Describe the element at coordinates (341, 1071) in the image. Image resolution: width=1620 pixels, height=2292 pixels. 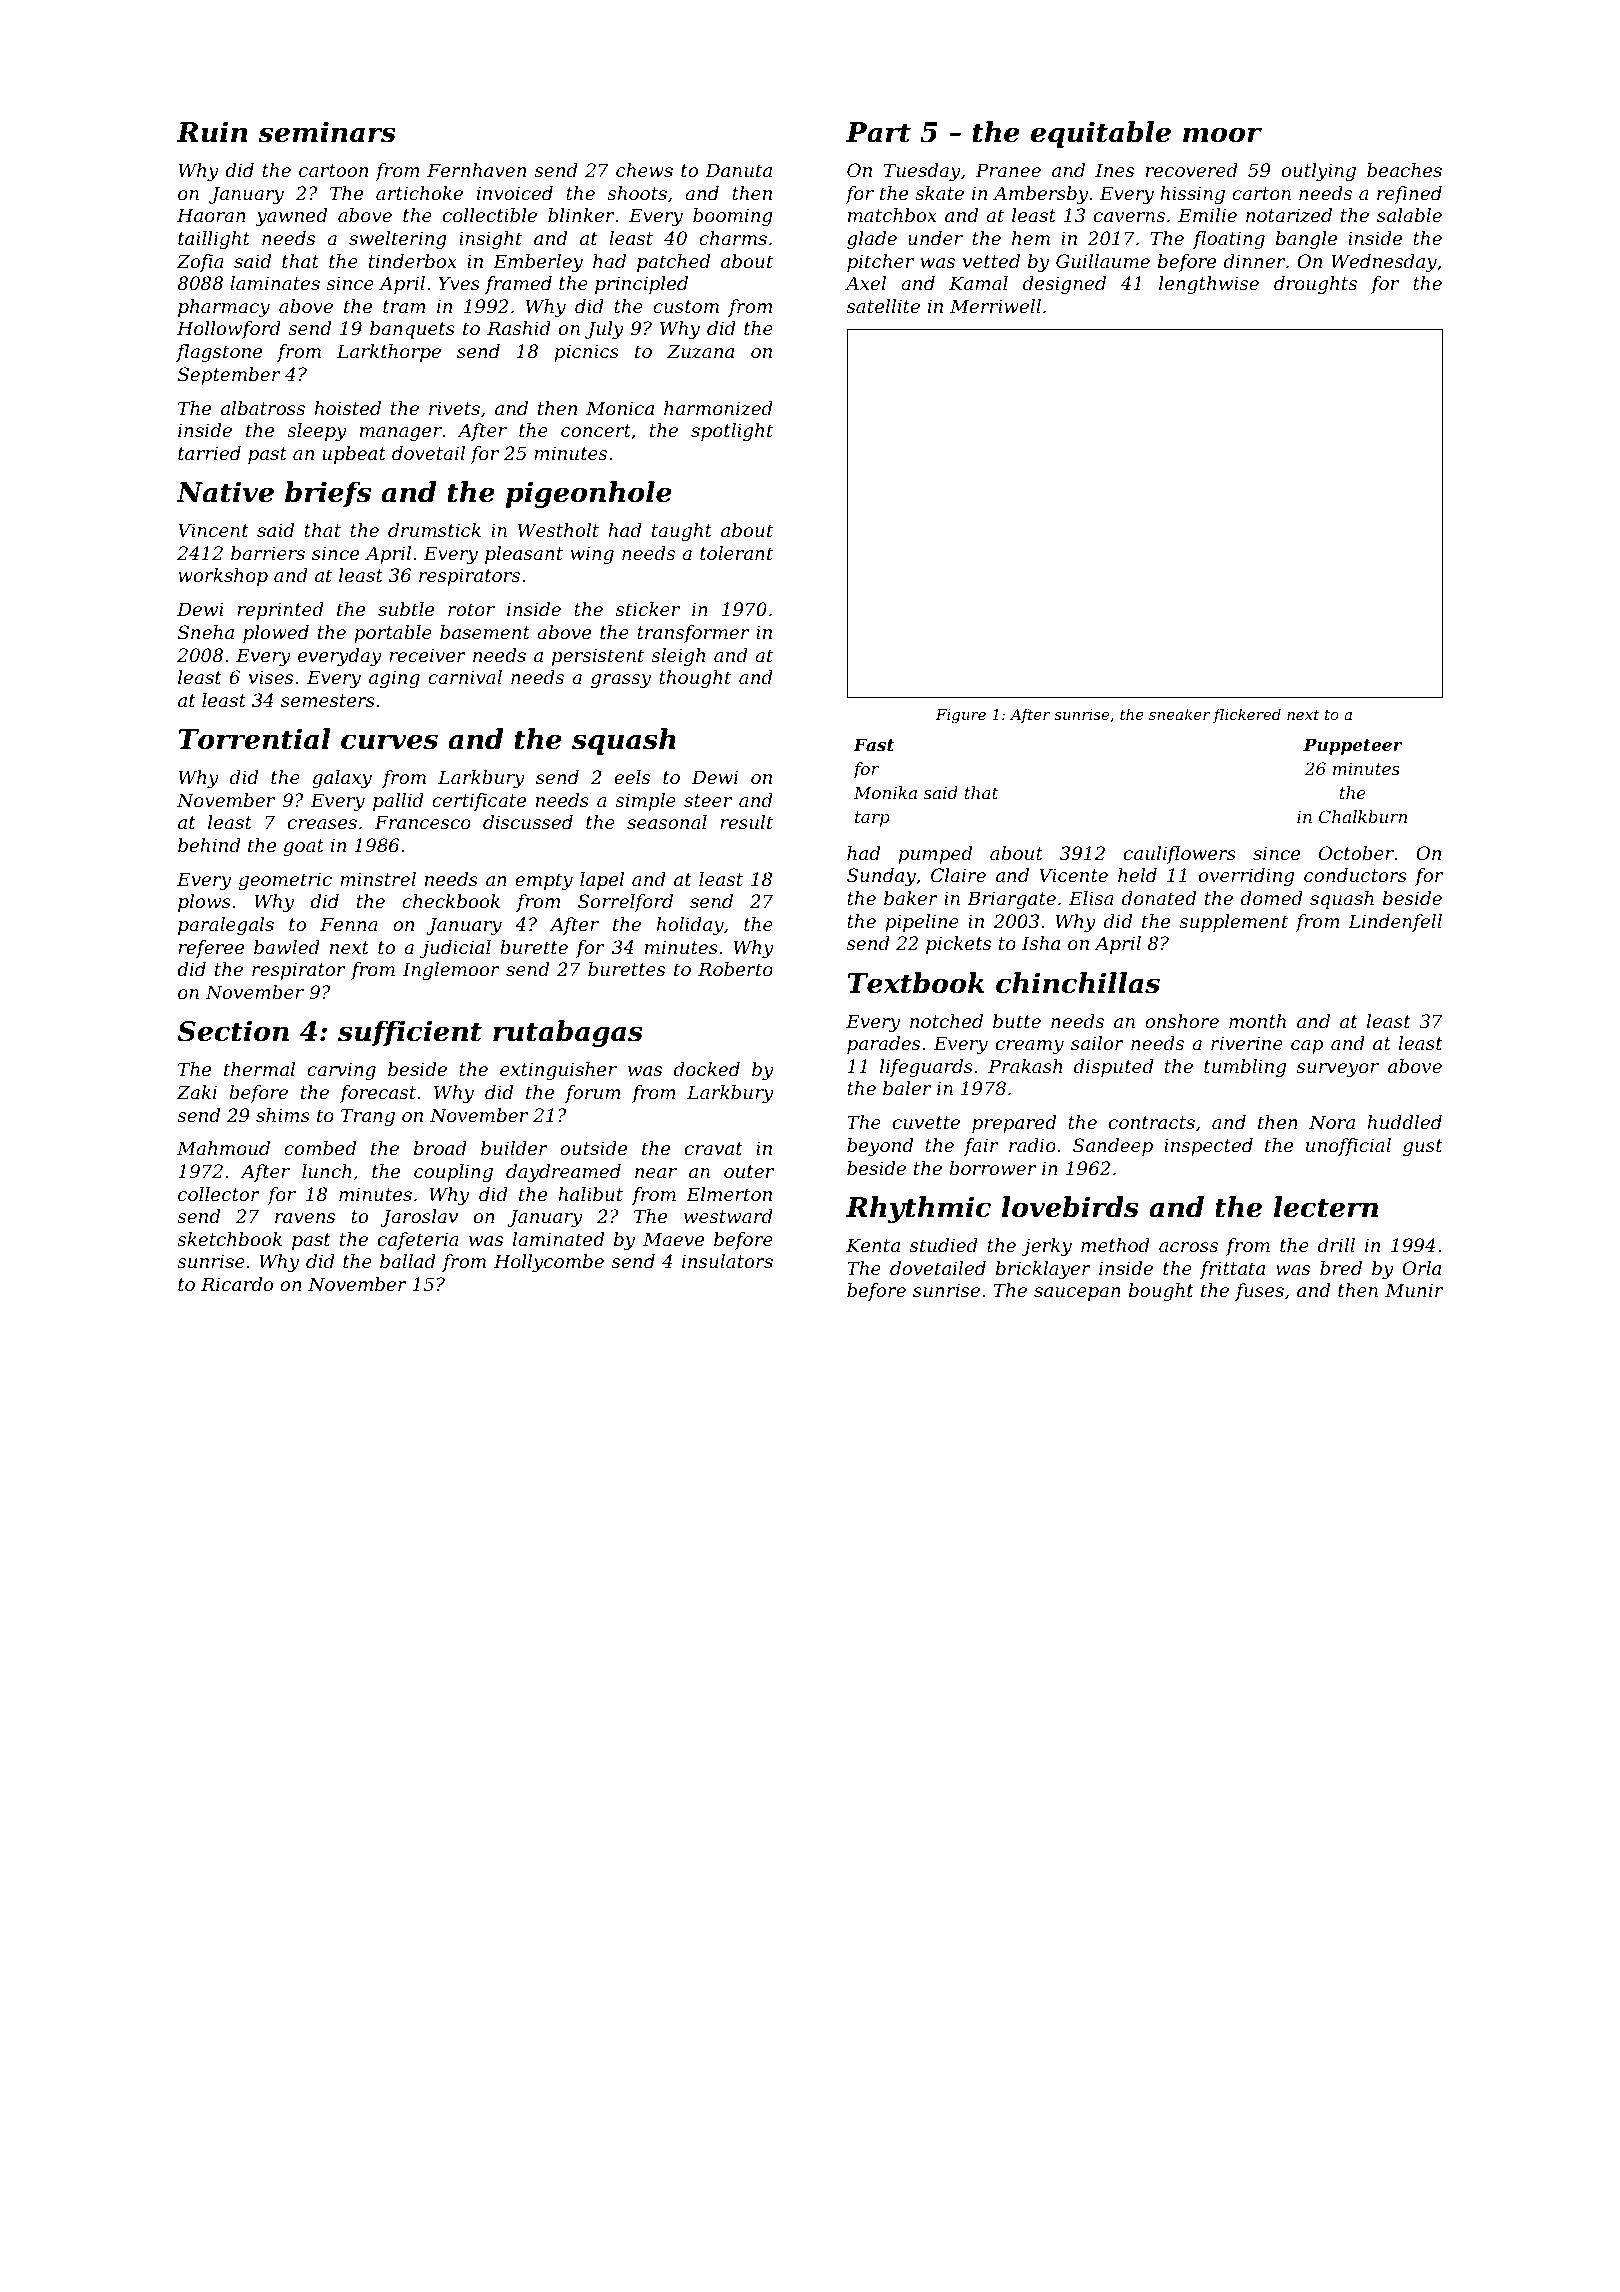
I see `carving` at that location.
